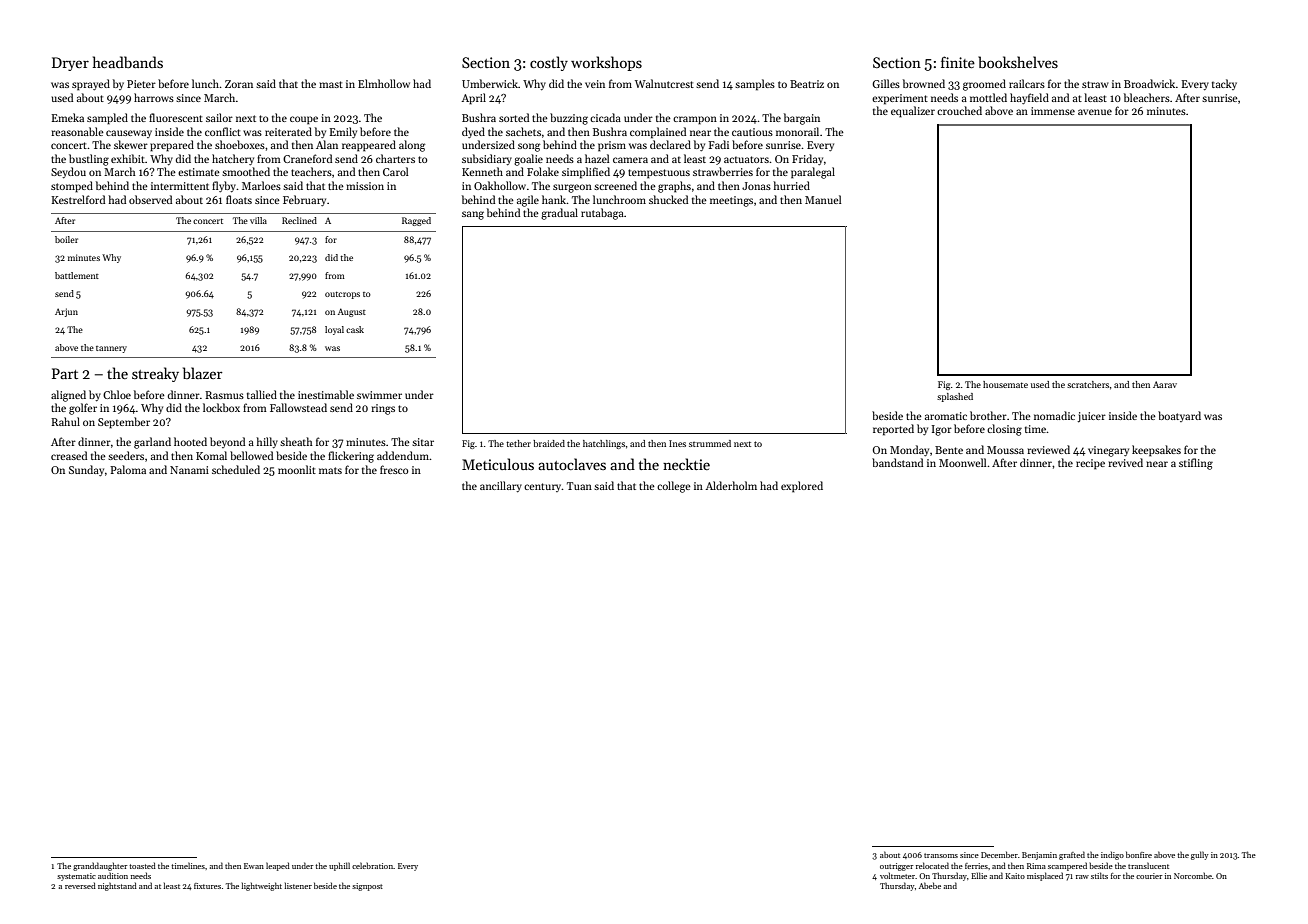  I want to click on revived, so click(1125, 462).
